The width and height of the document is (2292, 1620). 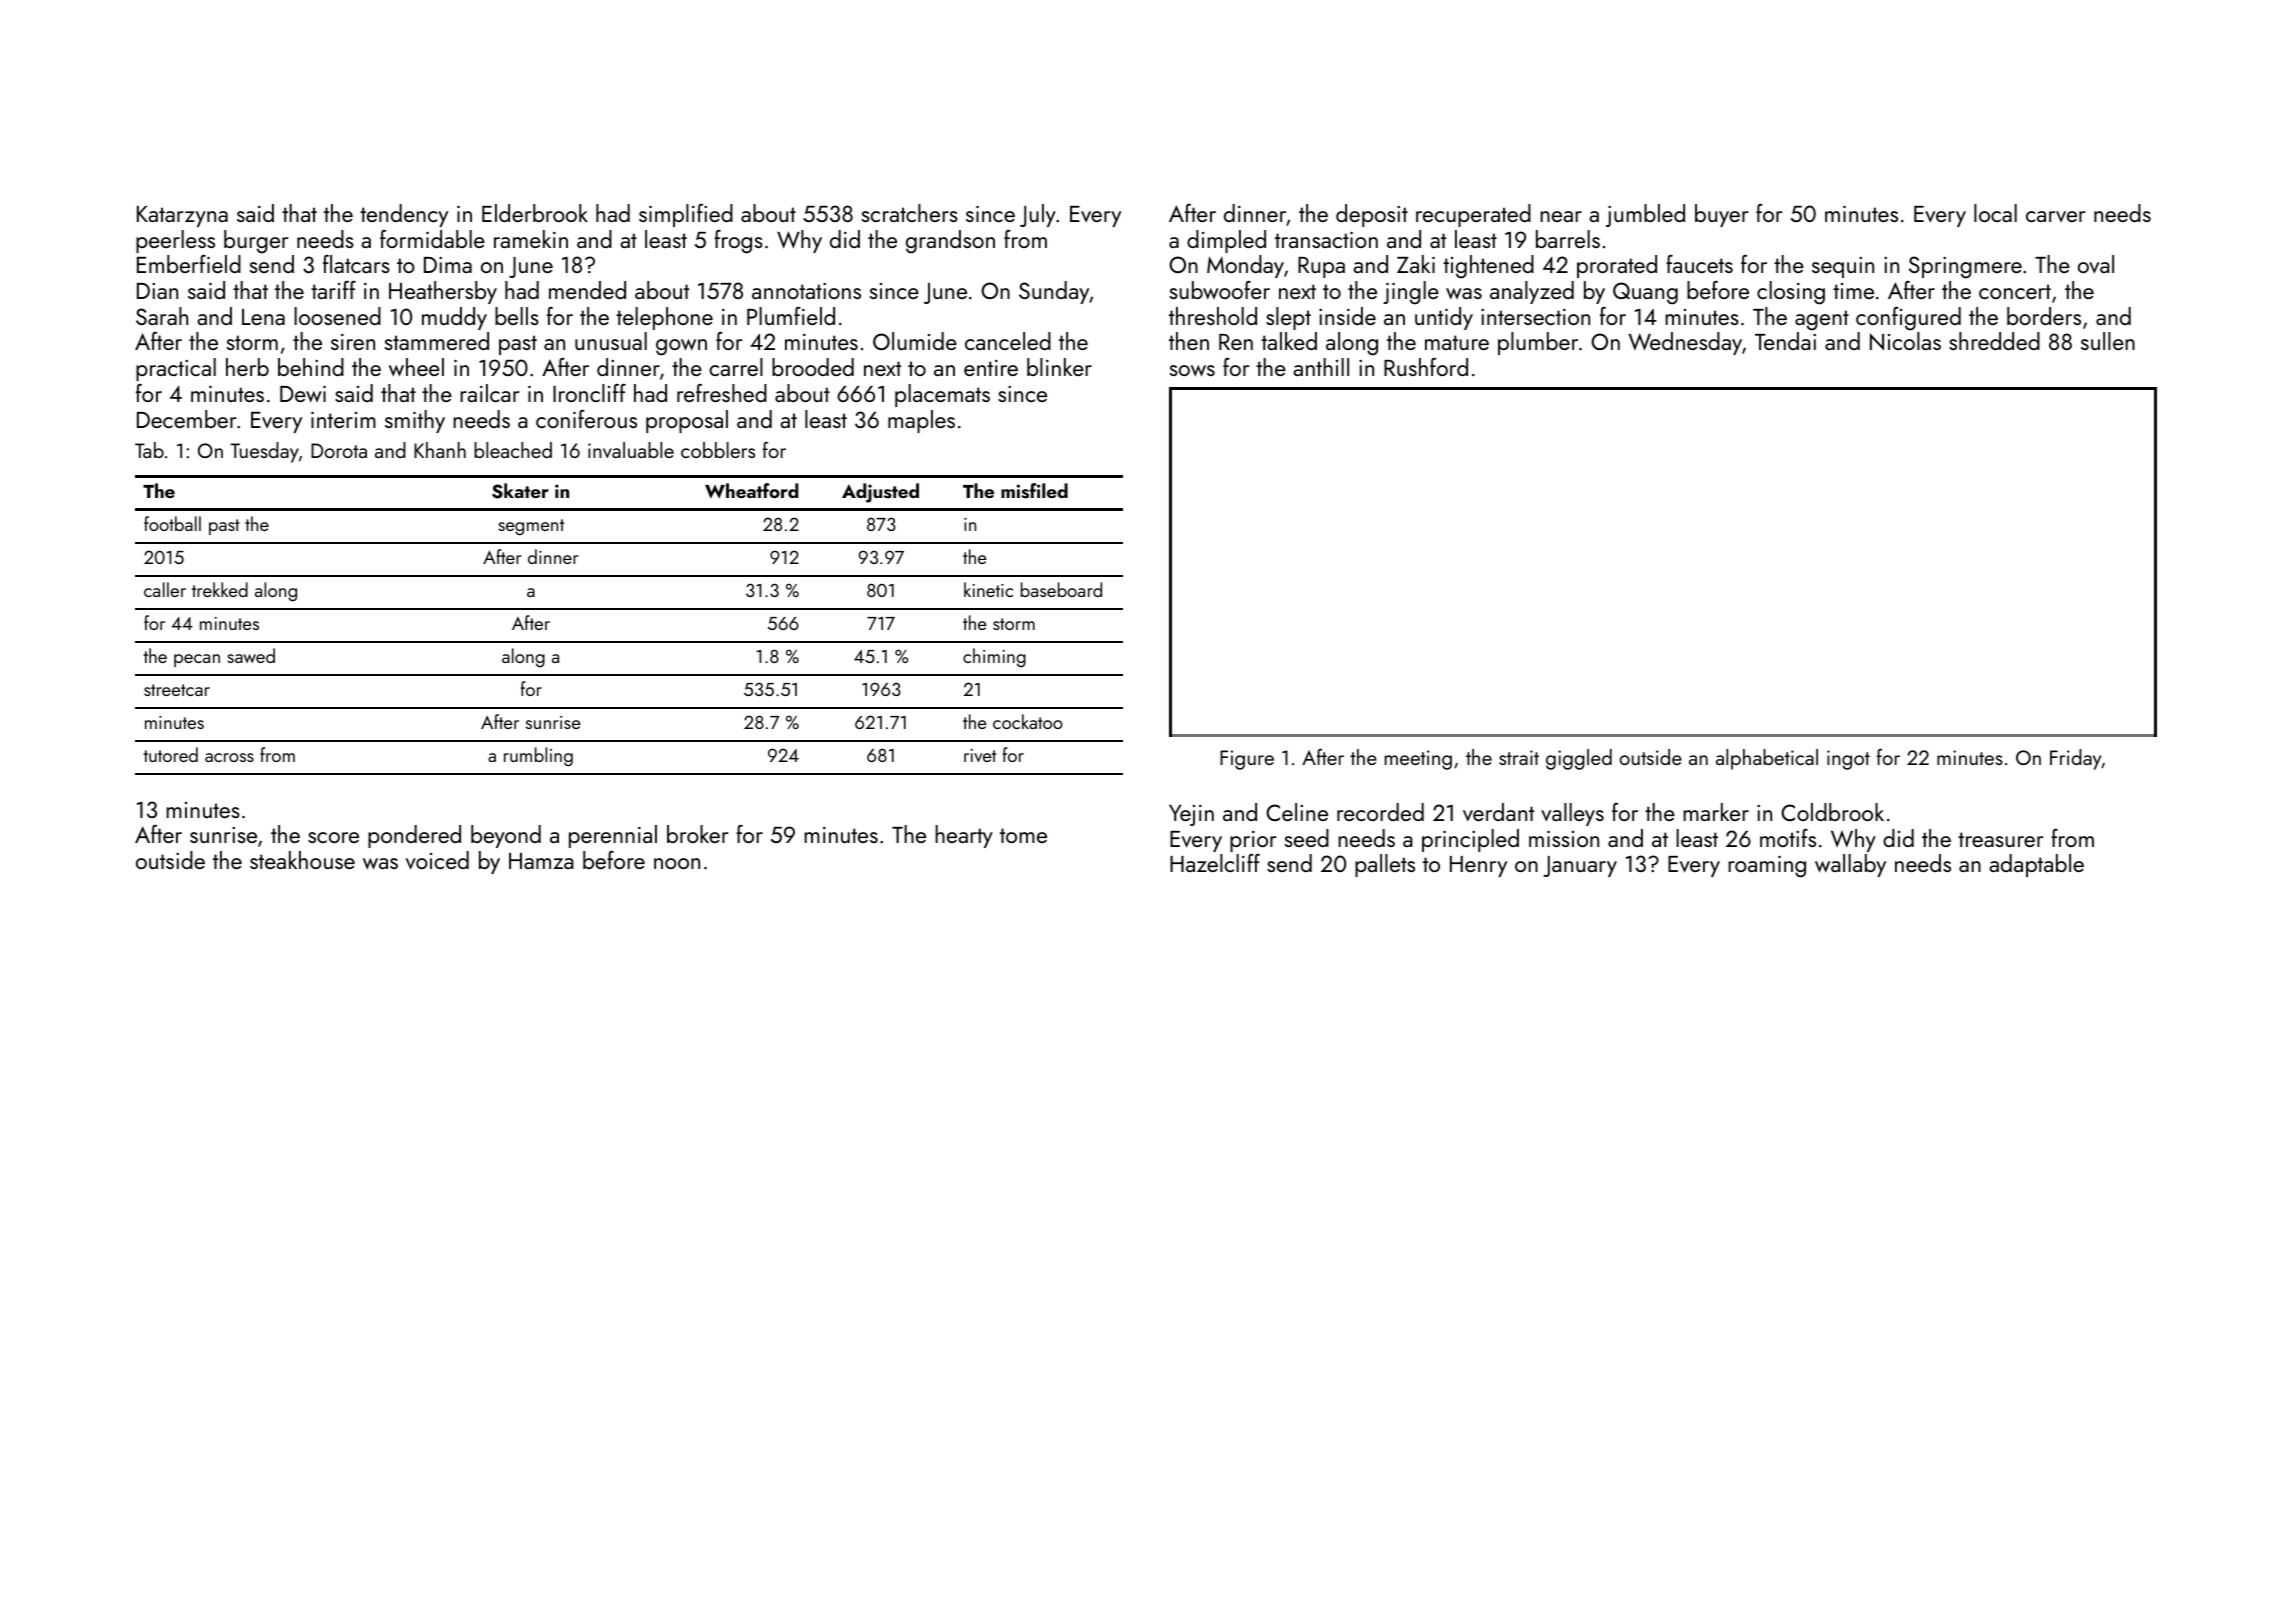 What do you see at coordinates (677, 863) in the document?
I see `noon` at bounding box center [677, 863].
